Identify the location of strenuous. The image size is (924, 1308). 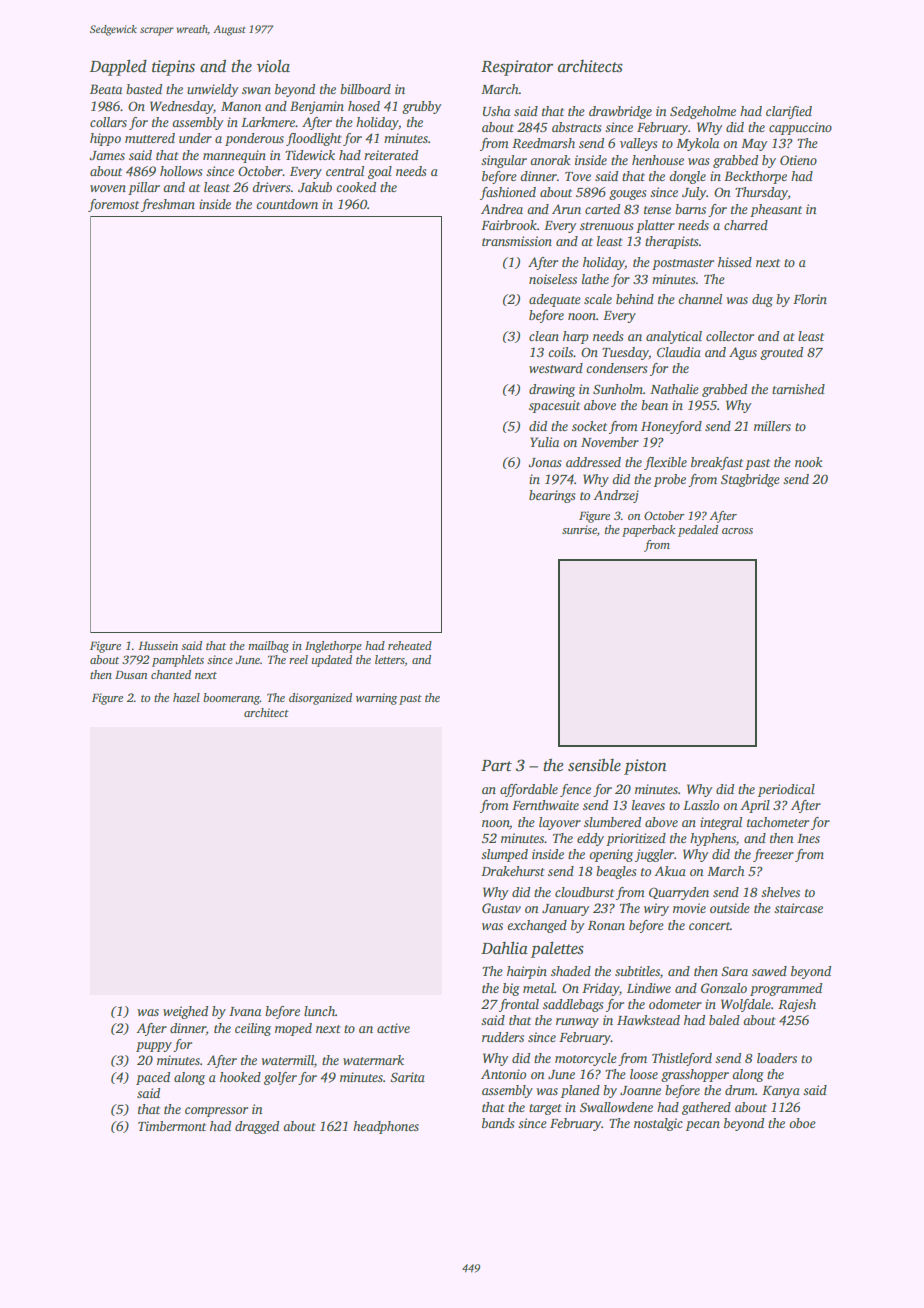
(607, 226).
